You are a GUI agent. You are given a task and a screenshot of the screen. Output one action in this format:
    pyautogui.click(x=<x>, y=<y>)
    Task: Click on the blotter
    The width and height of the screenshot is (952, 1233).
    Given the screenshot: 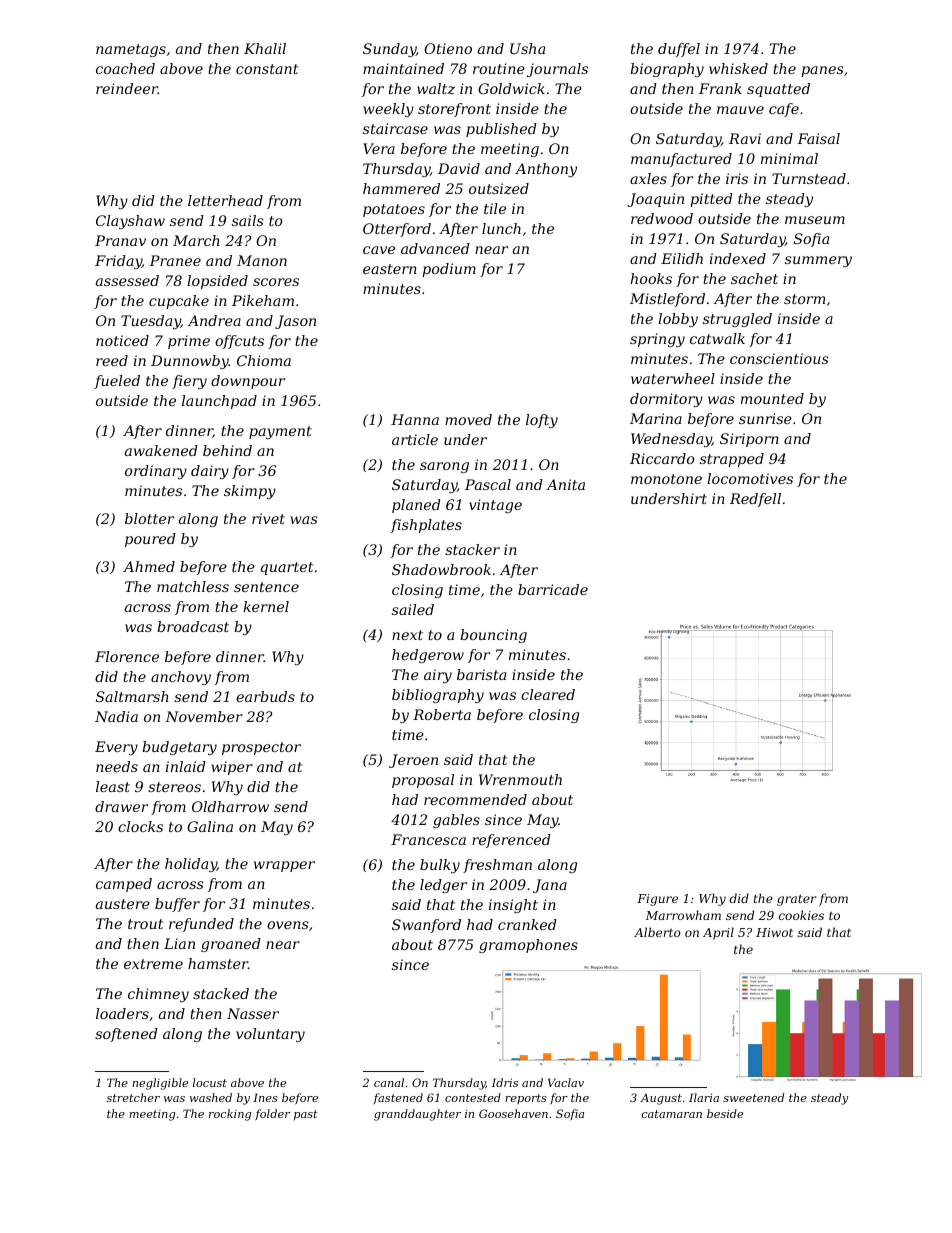 What is the action you would take?
    pyautogui.click(x=149, y=518)
